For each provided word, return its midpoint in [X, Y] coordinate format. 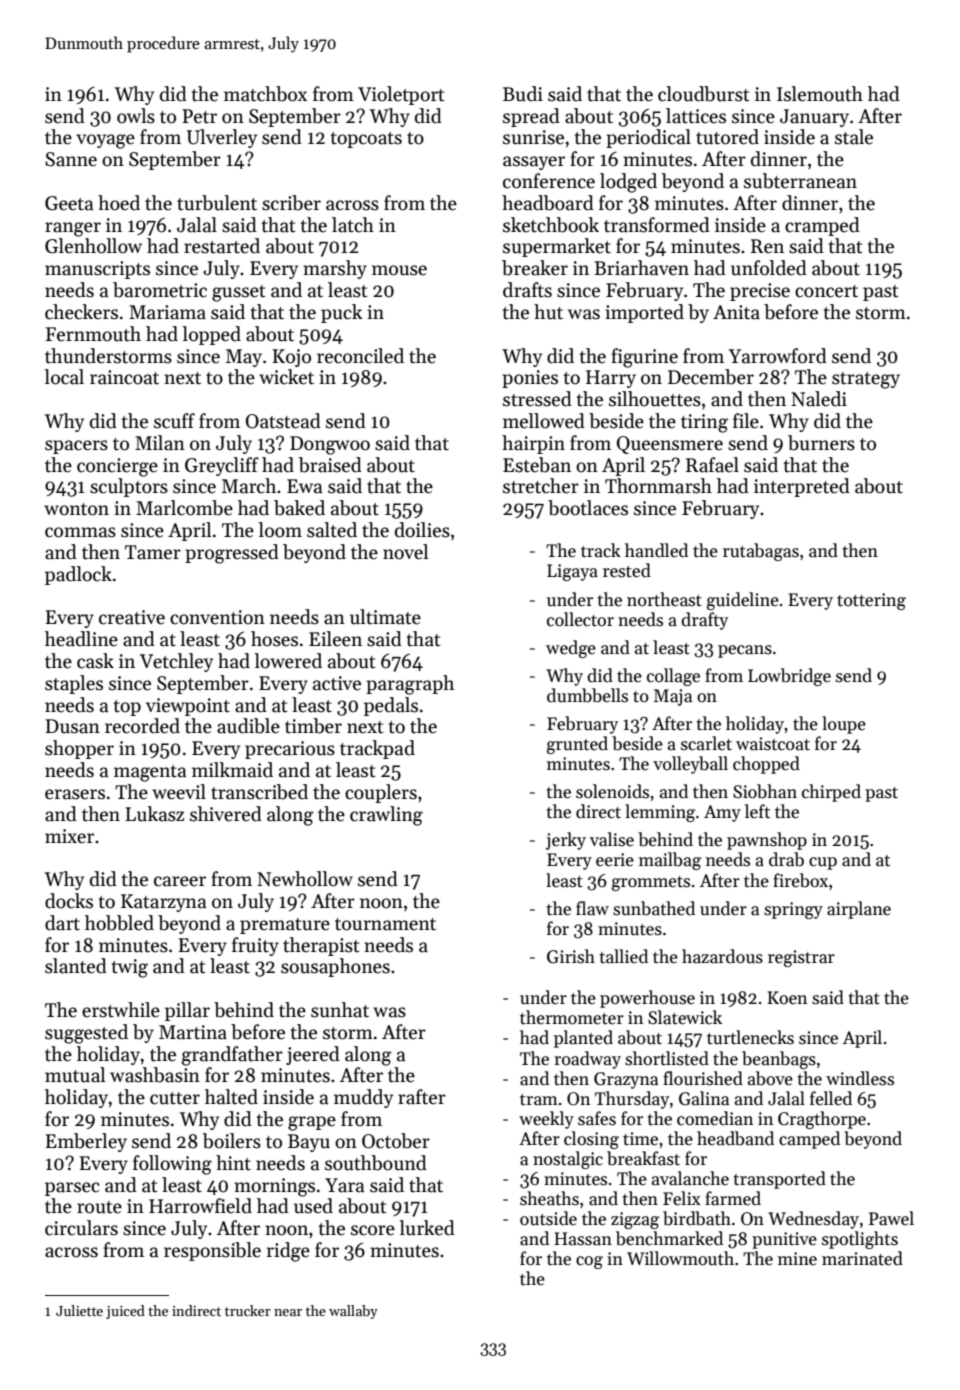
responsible [212, 1251]
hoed [119, 203]
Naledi [819, 399]
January [814, 118]
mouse [399, 270]
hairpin [533, 444]
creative [132, 617]
